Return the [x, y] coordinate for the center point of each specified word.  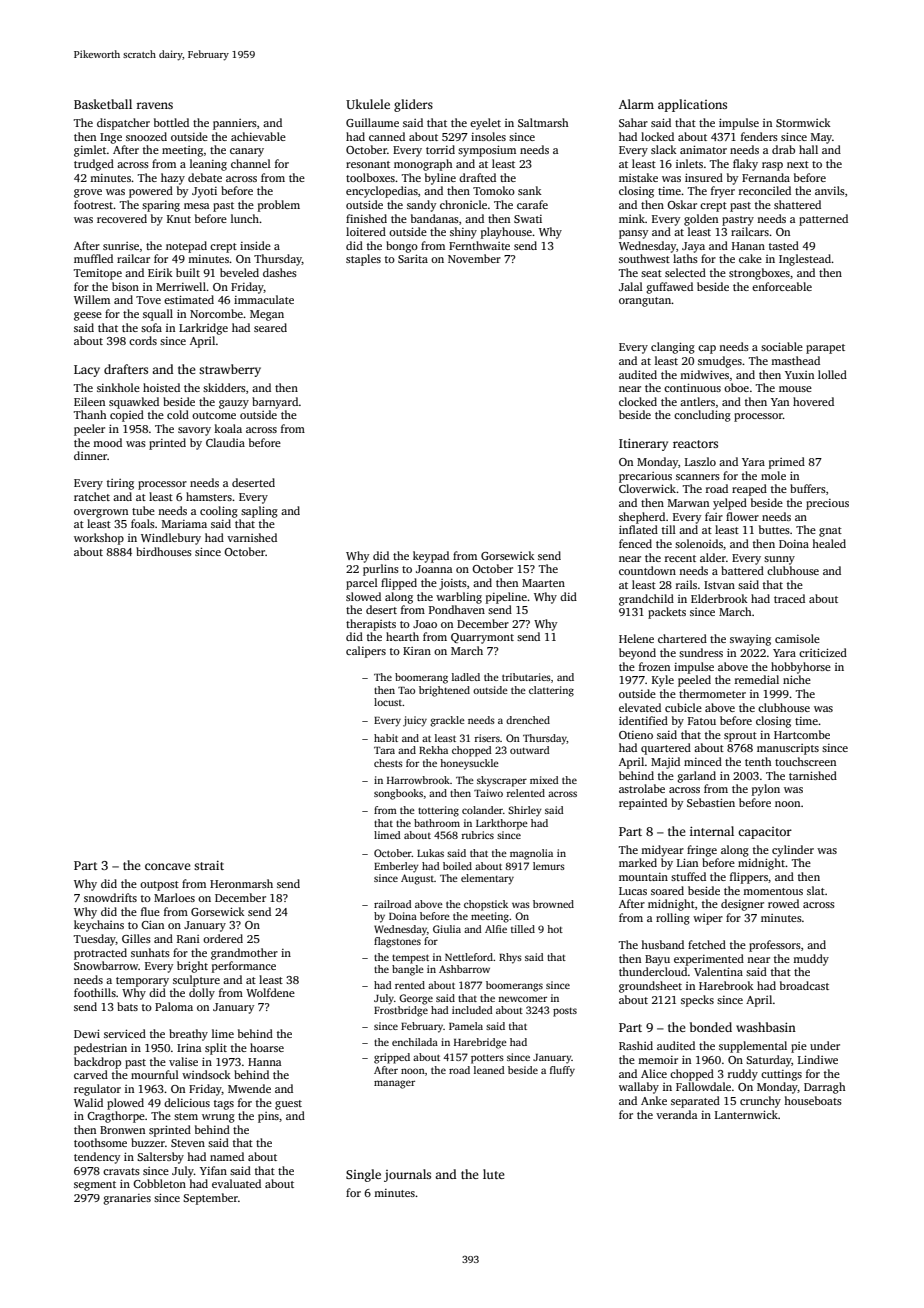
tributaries [526, 677]
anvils [830, 190]
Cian [152, 924]
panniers [235, 124]
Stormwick [803, 122]
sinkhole [118, 387]
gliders [413, 105]
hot [555, 929]
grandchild [646, 600]
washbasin [766, 1027]
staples [363, 260]
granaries [127, 1199]
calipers [366, 652]
